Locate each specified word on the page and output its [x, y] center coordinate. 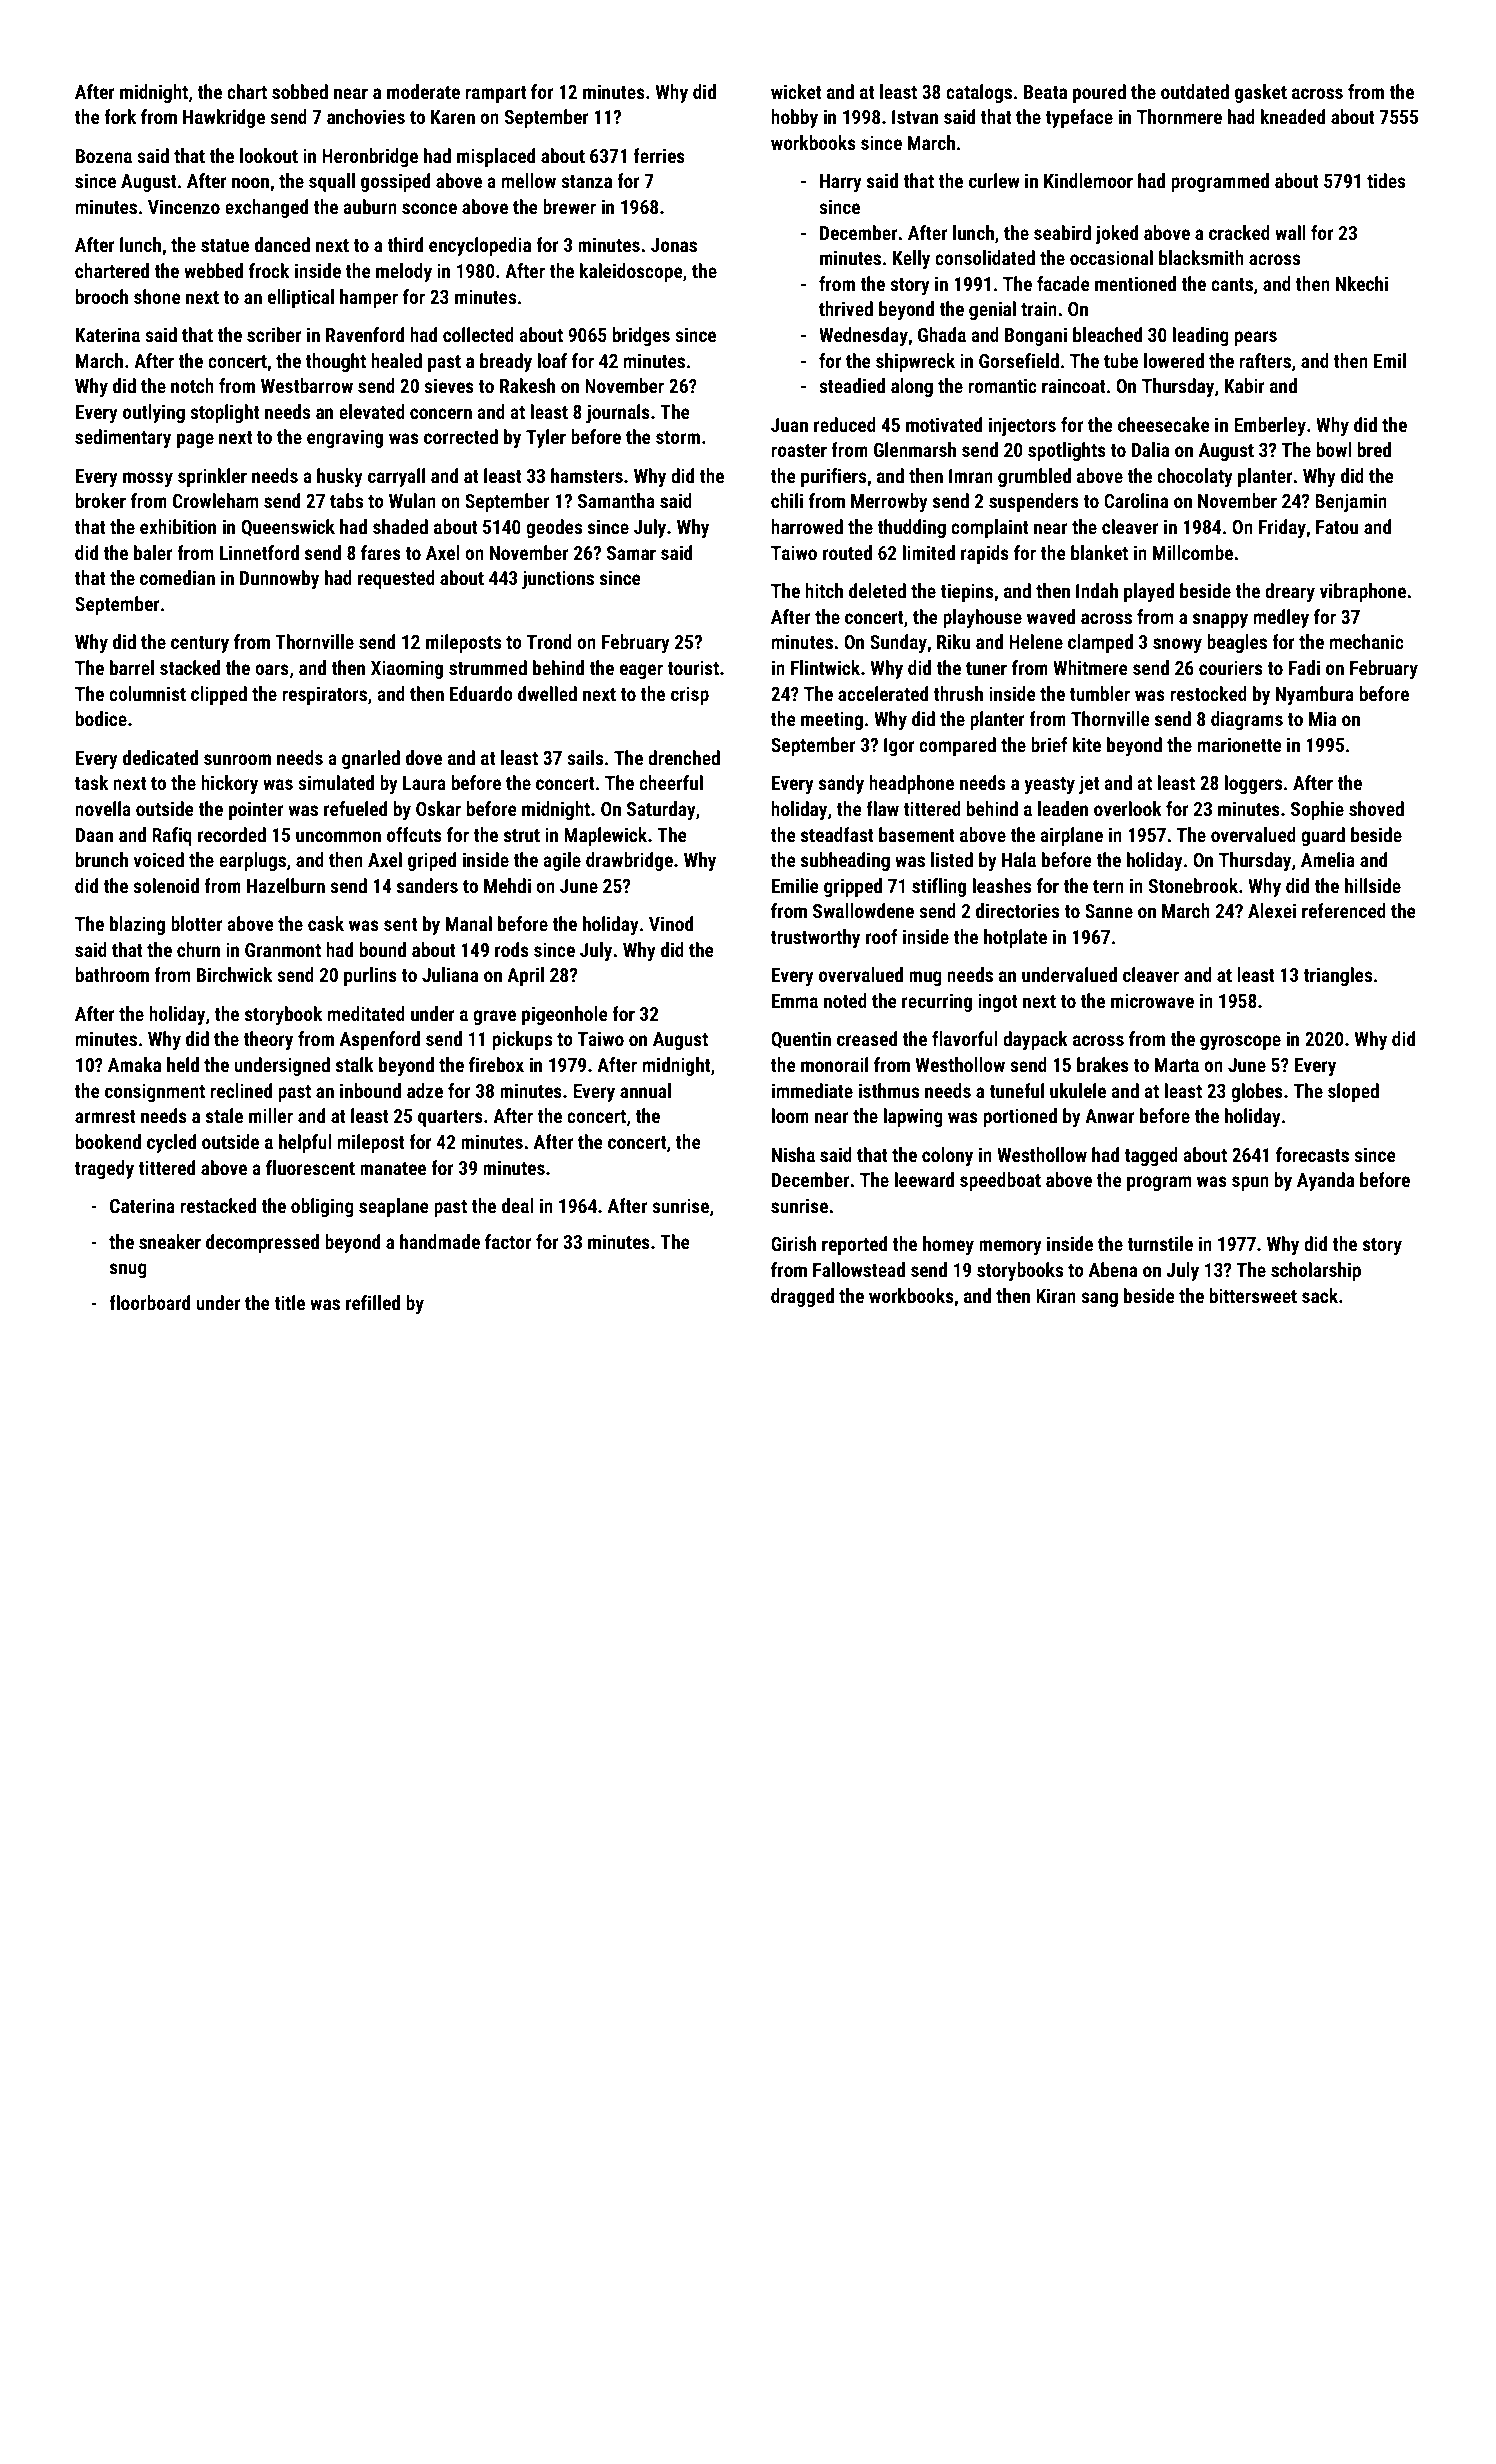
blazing [137, 925]
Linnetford [259, 552]
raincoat [1074, 385]
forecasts [1312, 1154]
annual [645, 1090]
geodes [554, 528]
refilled [373, 1302]
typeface [1079, 118]
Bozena [104, 156]
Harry [841, 183]
